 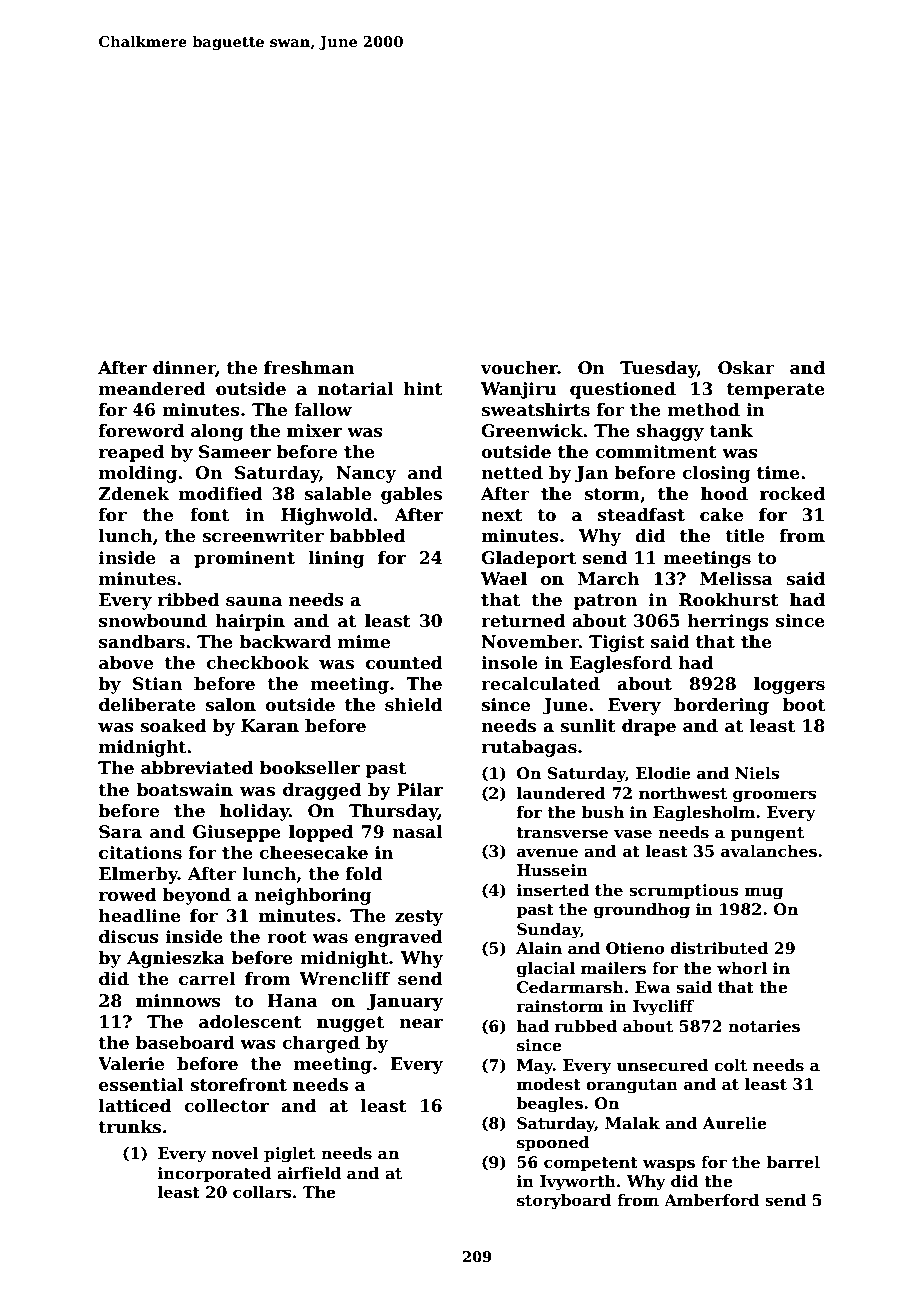 I want to click on Wanjiru, so click(x=518, y=390).
